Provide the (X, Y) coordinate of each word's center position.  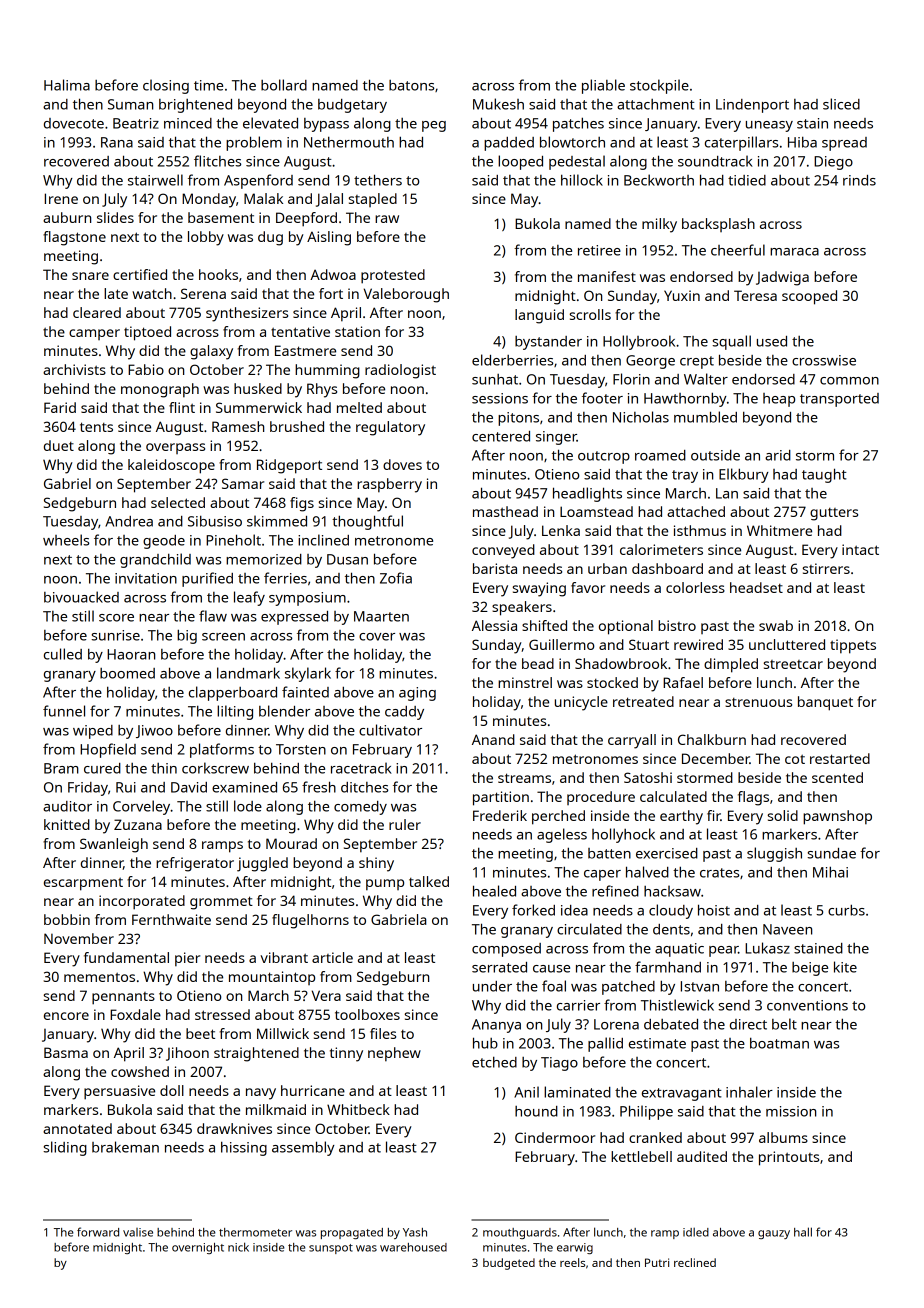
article (332, 957)
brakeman (125, 1147)
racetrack (361, 768)
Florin (631, 379)
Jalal (329, 200)
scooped (809, 297)
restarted (840, 758)
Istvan (700, 986)
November (79, 938)
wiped (93, 732)
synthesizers (247, 314)
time (208, 85)
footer (602, 398)
